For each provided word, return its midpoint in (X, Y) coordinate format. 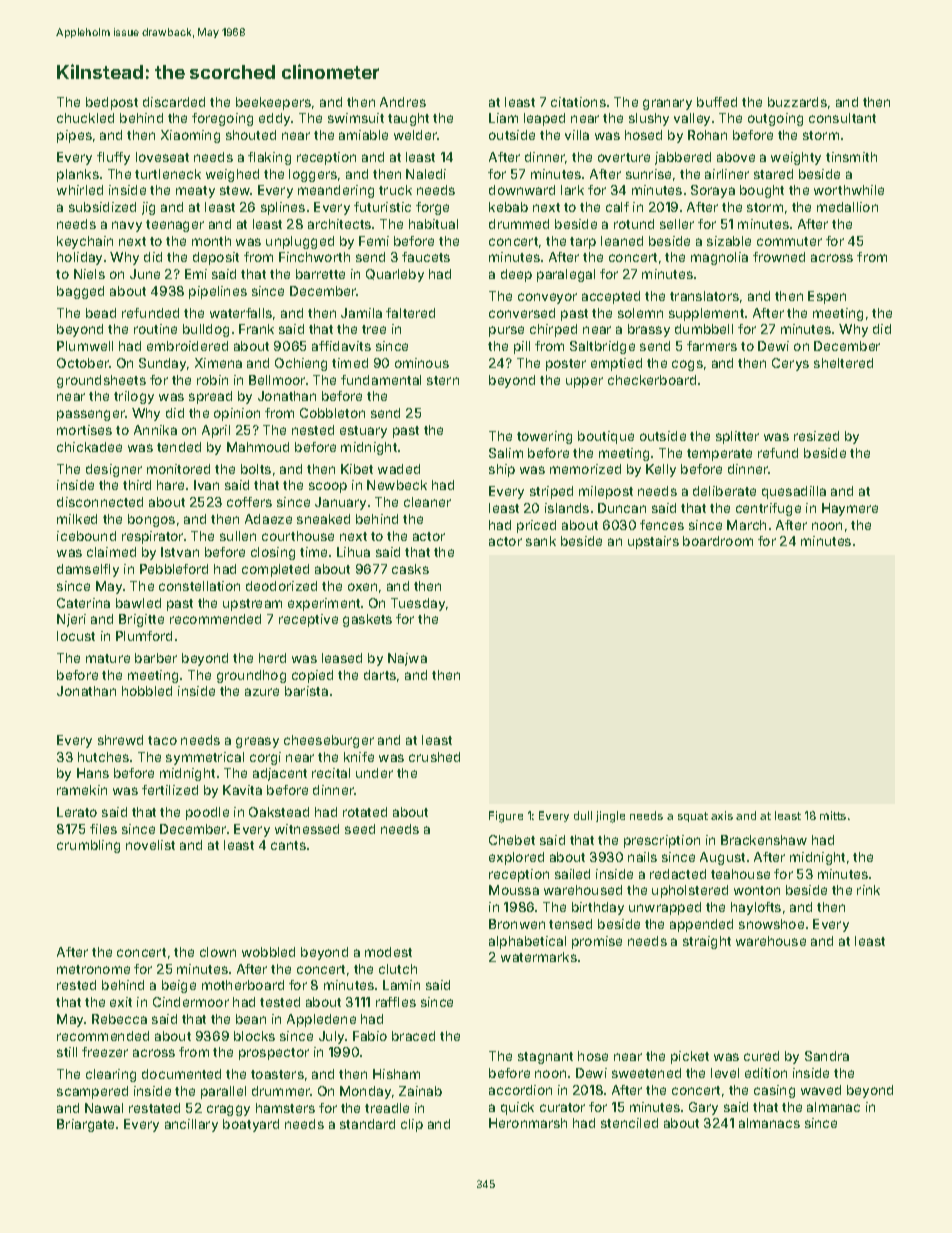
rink (868, 890)
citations (578, 102)
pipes (74, 136)
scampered (92, 1092)
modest (388, 952)
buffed (717, 102)
